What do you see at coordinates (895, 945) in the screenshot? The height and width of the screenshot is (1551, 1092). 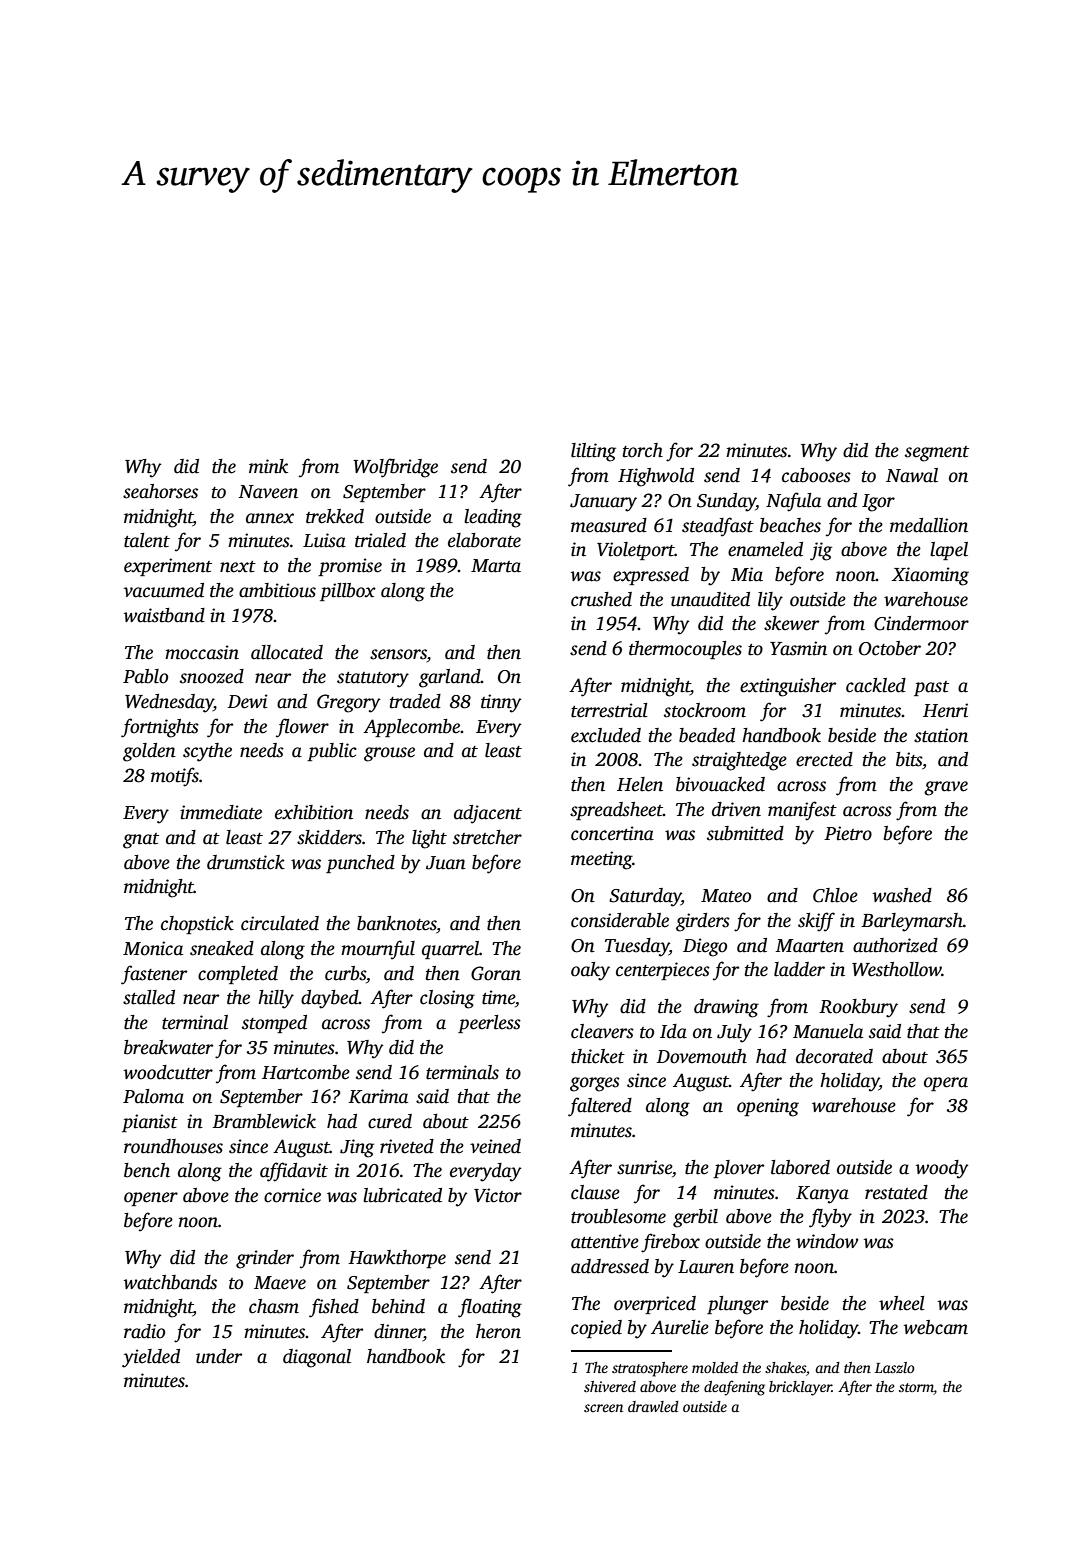 I see `authorized` at bounding box center [895, 945].
